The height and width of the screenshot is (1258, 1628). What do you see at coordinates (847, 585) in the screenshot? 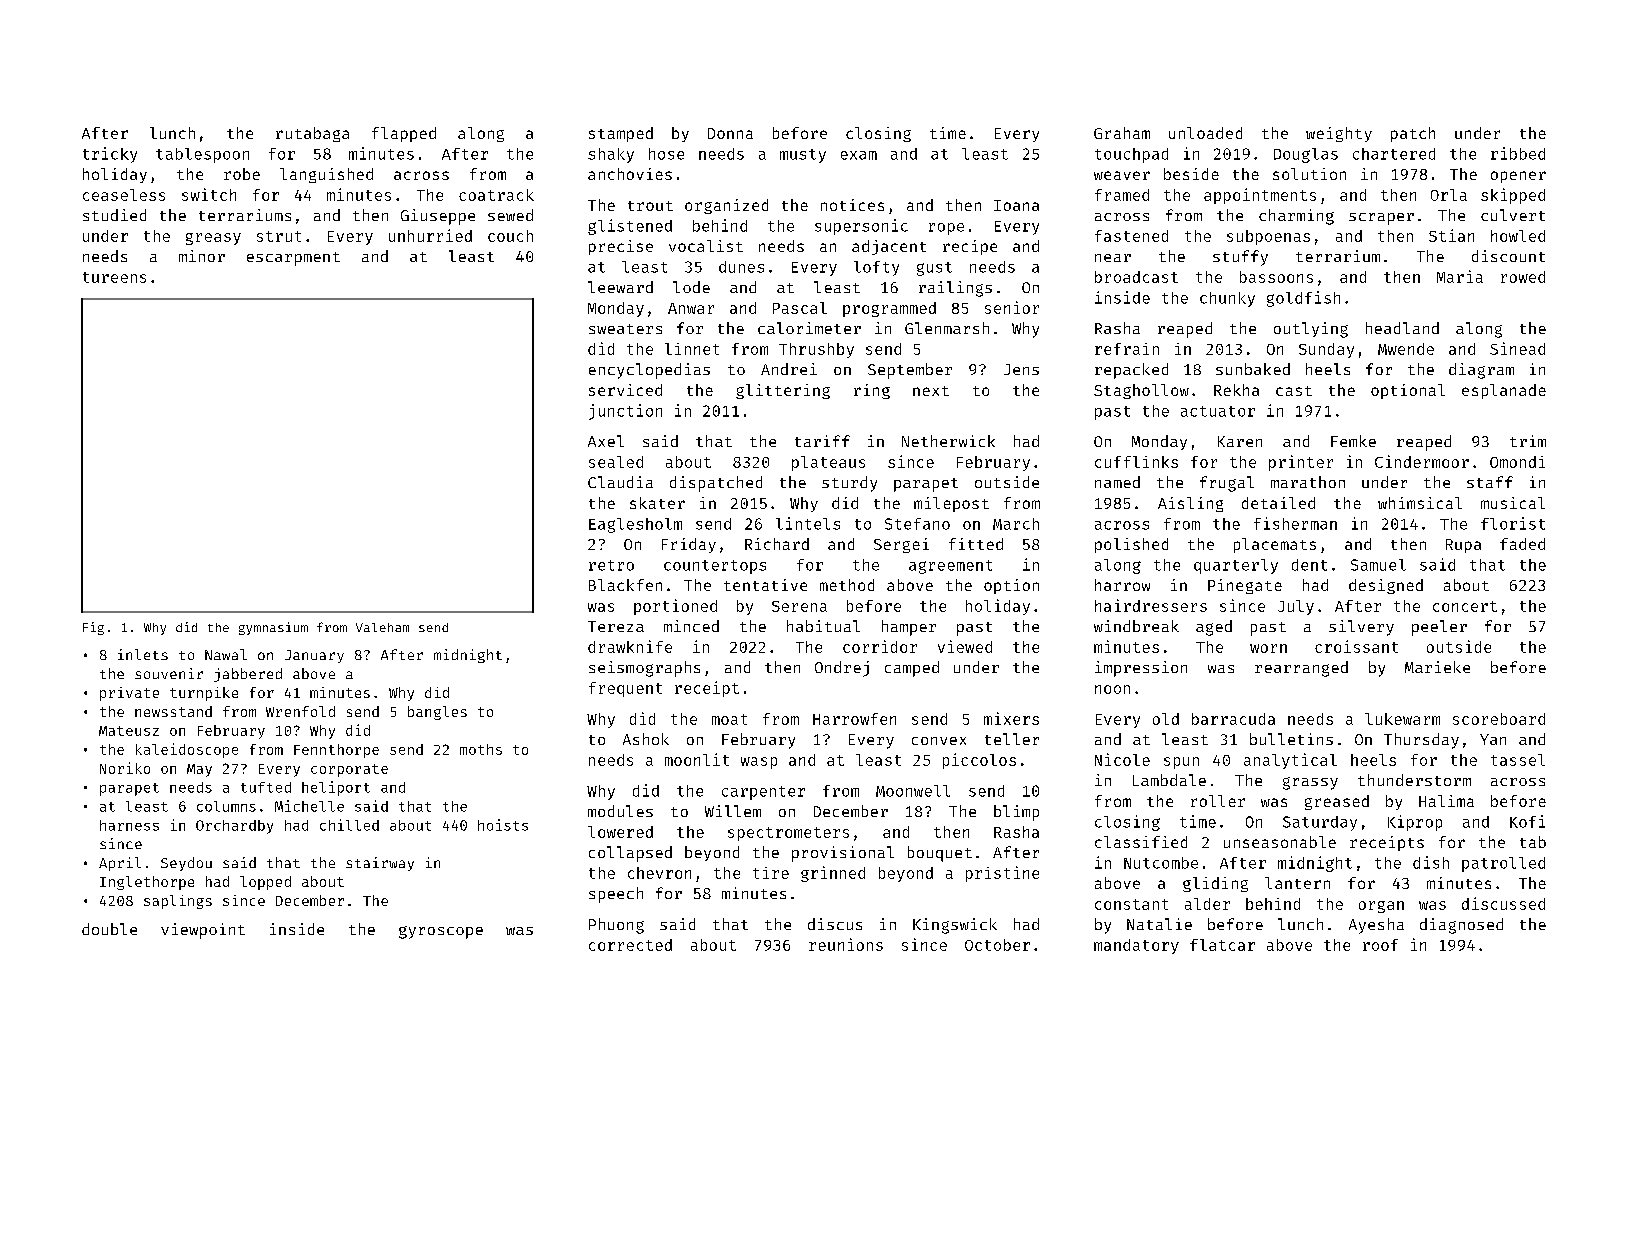
I see `method` at bounding box center [847, 585].
